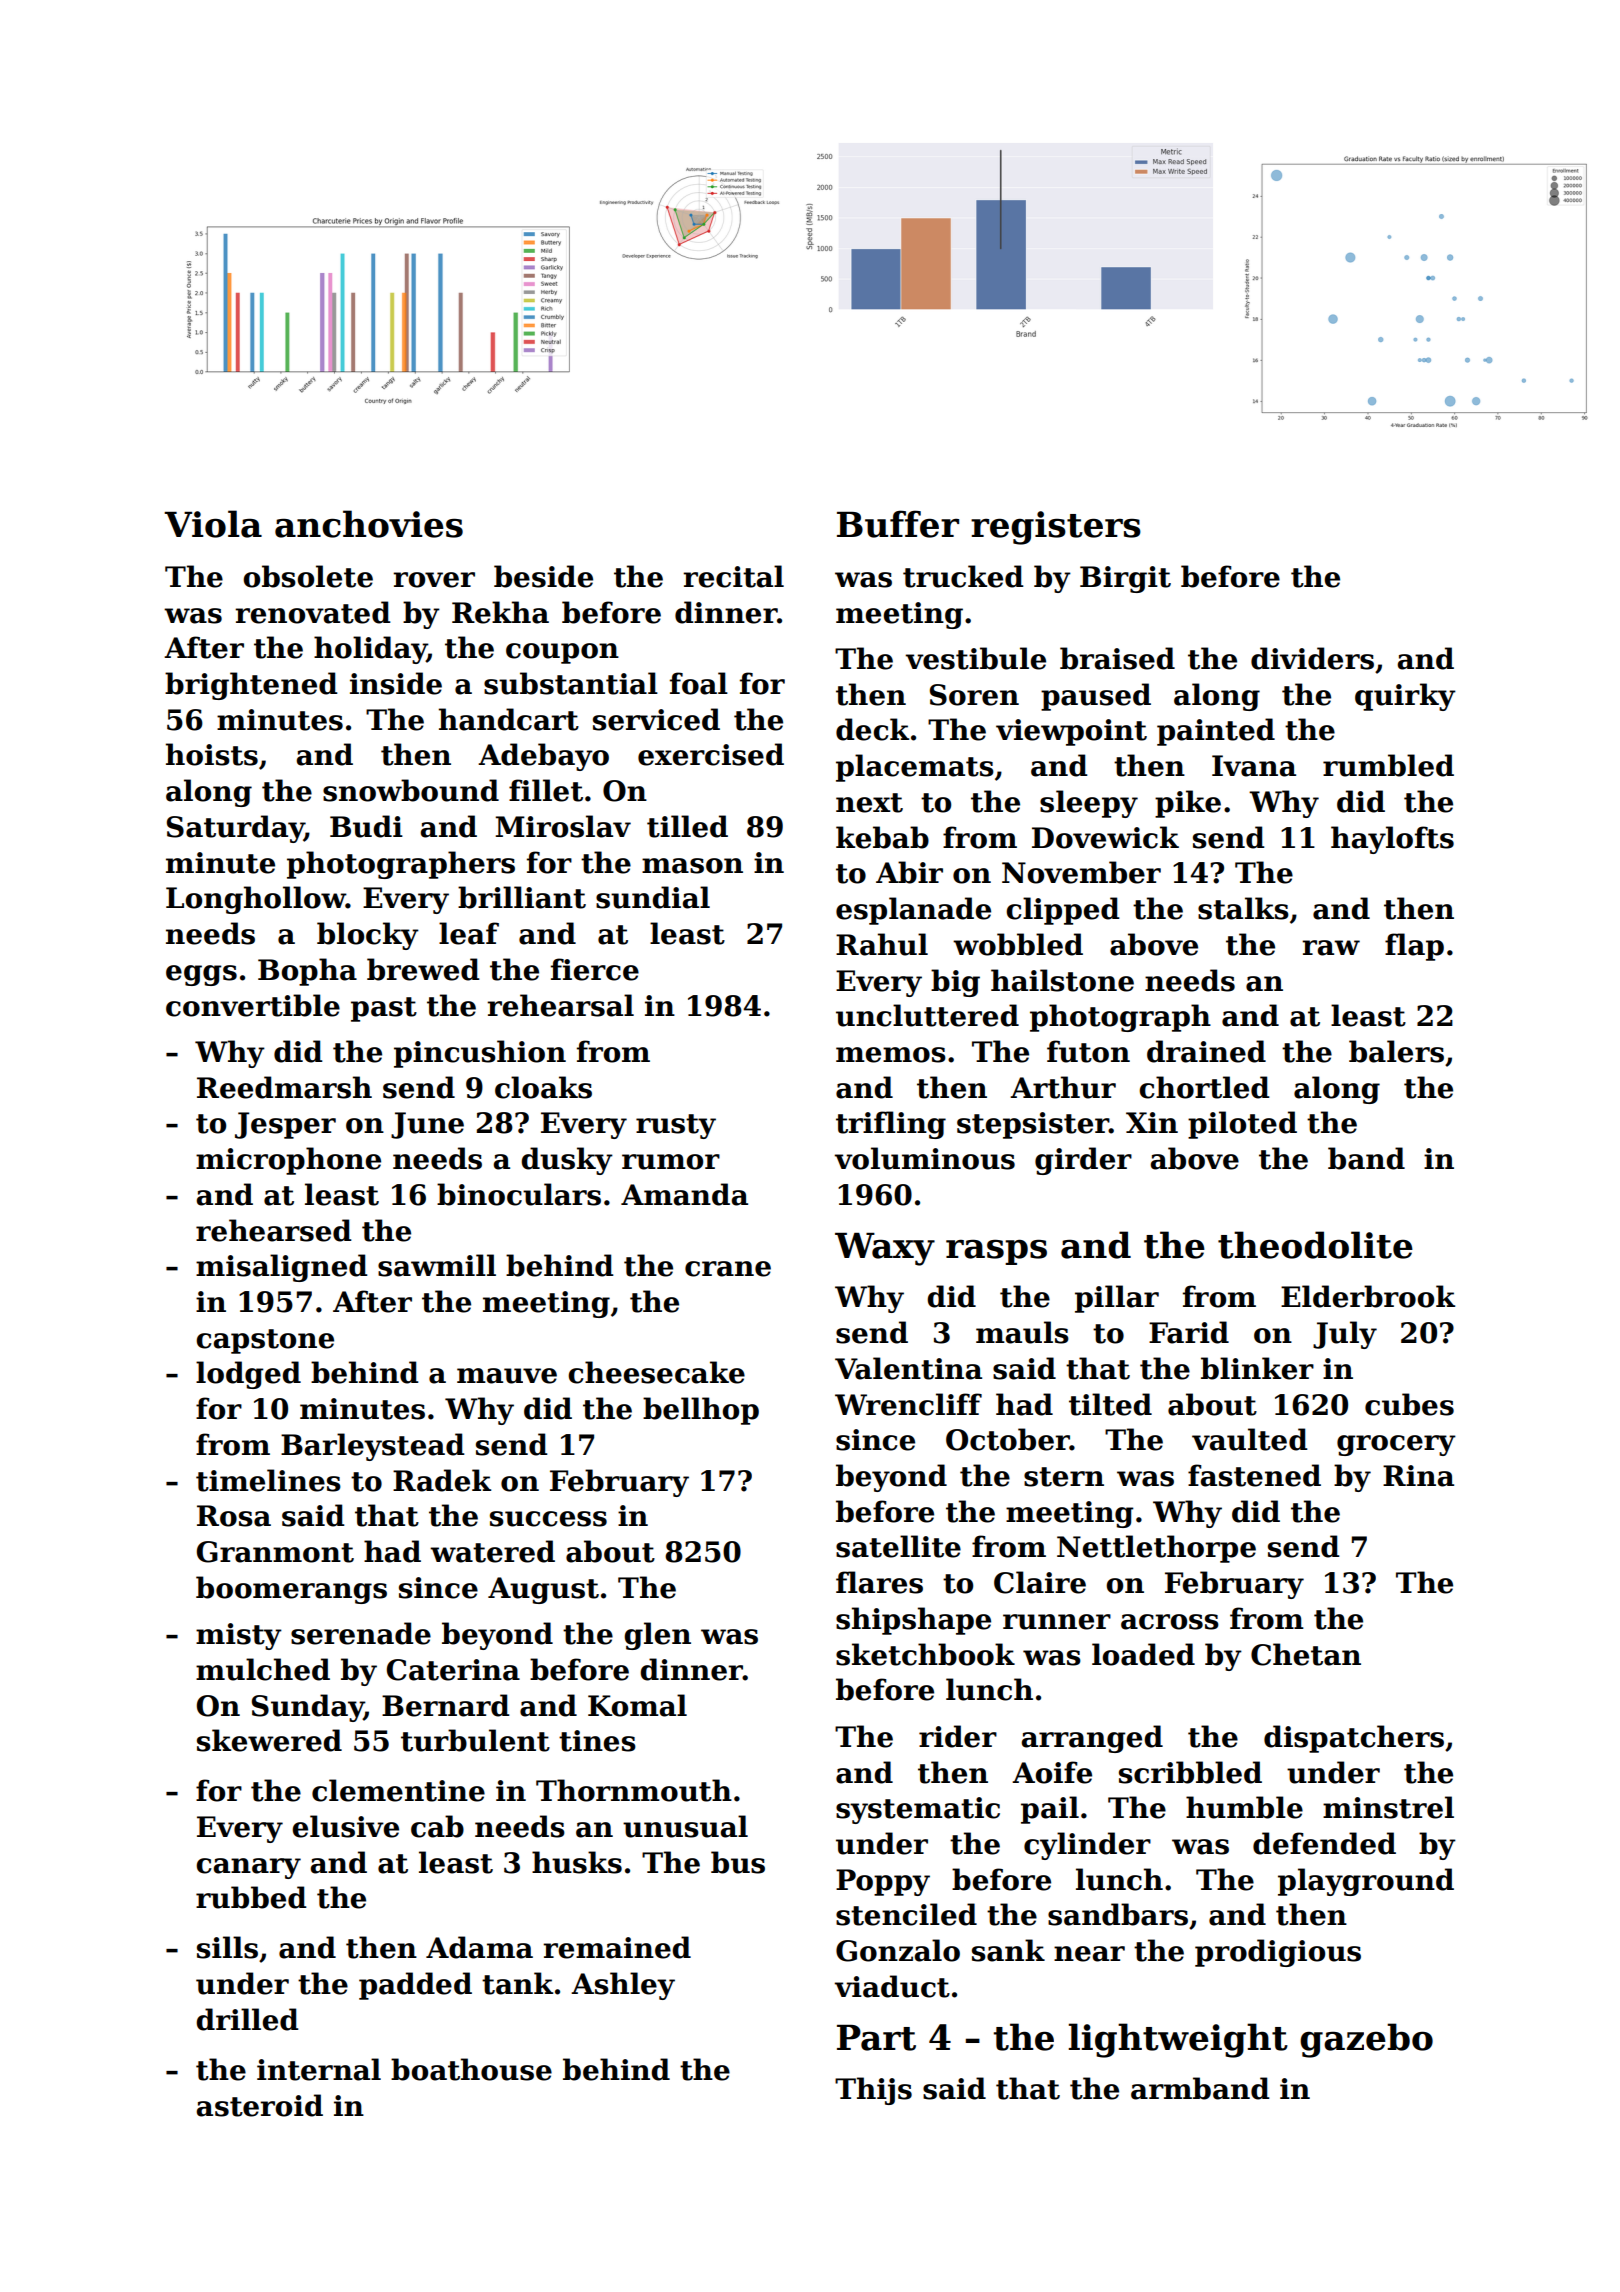 The width and height of the page is (1620, 2292). I want to click on placemats, so click(915, 768).
